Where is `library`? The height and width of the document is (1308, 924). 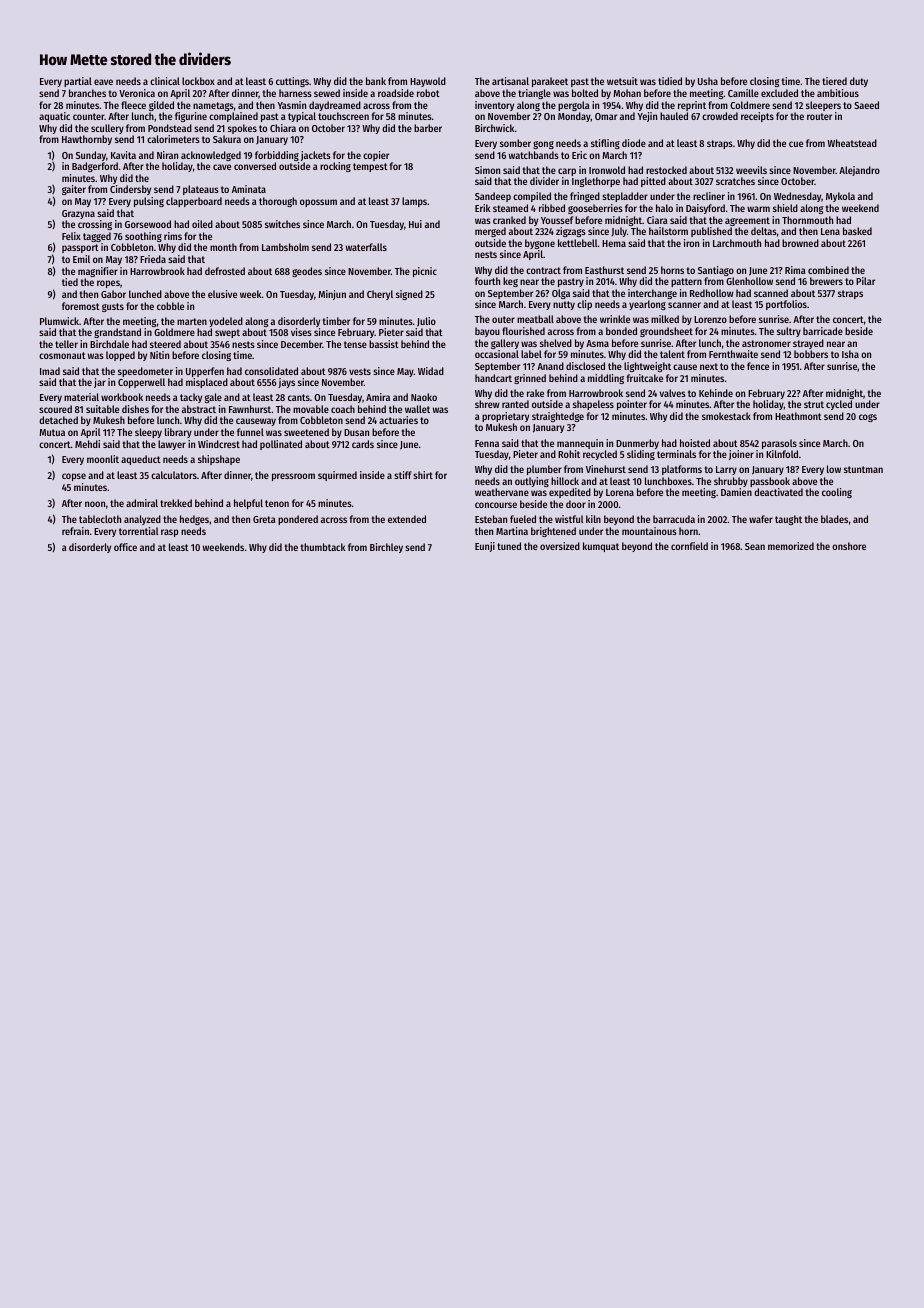
library is located at coordinates (178, 433).
